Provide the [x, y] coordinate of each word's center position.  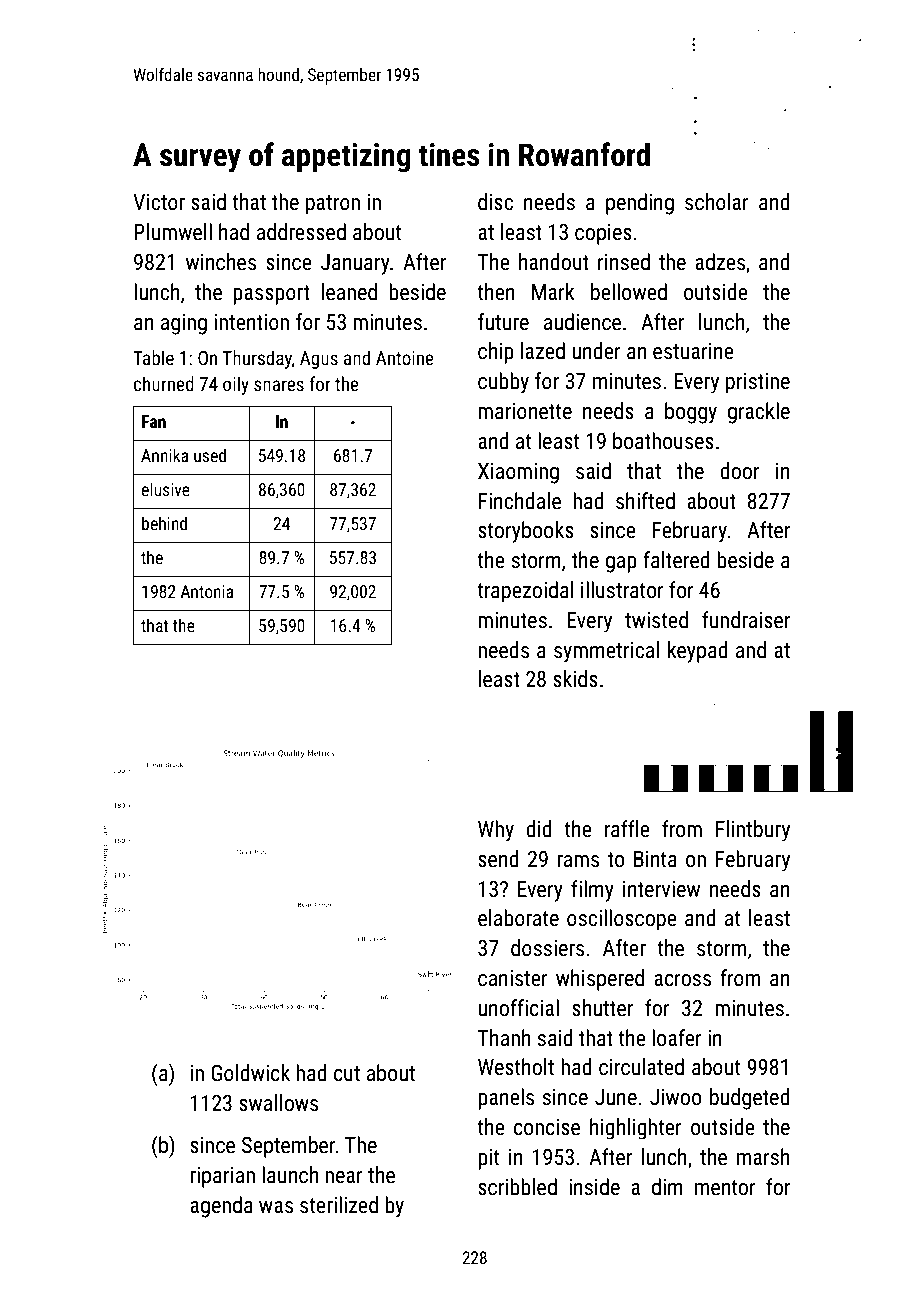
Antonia [207, 591]
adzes [720, 262]
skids [575, 679]
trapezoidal [525, 592]
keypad [698, 652]
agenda [221, 1207]
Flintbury [753, 831]
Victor [159, 202]
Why [496, 831]
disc [495, 202]
